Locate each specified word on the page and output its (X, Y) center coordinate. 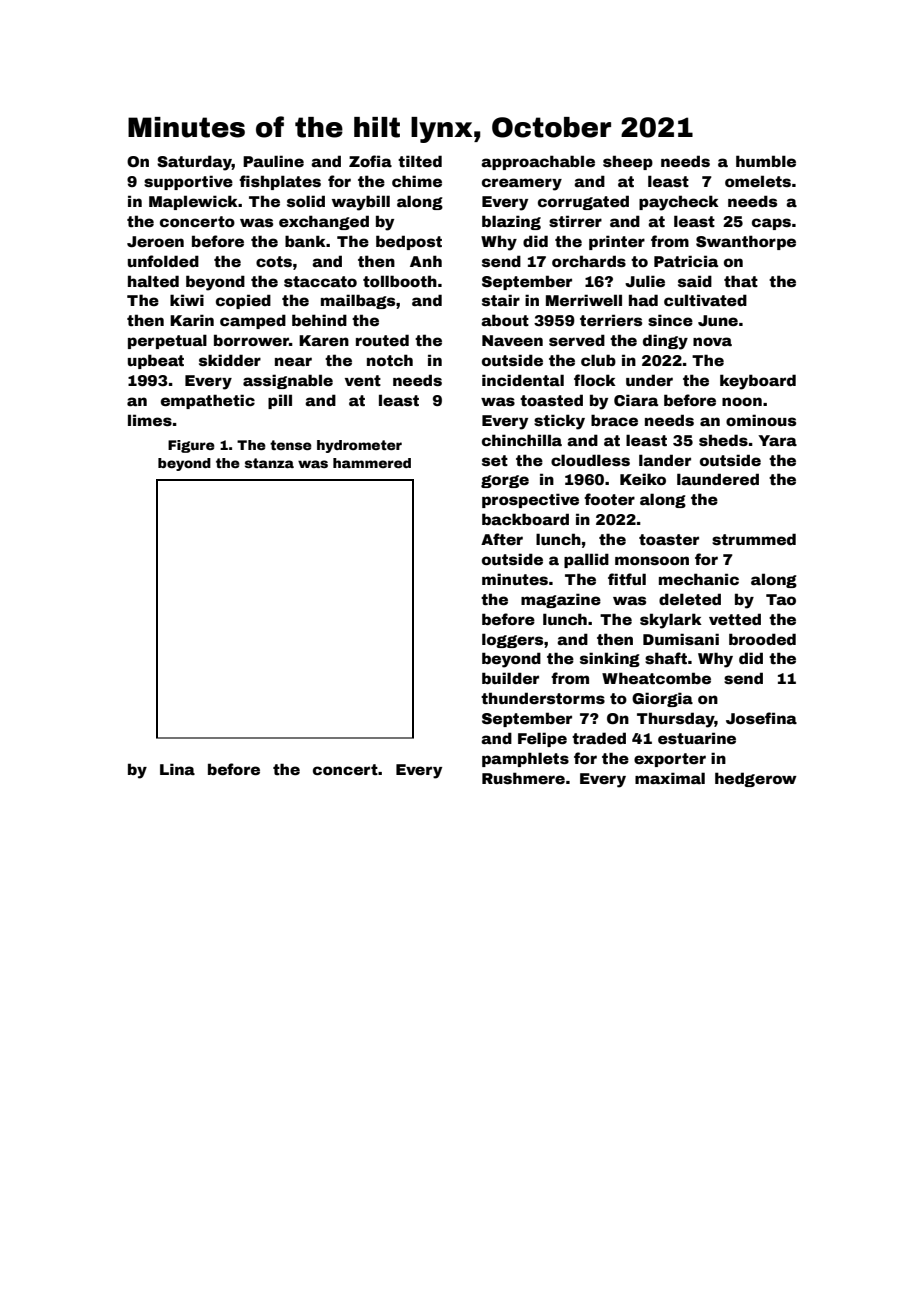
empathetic (208, 401)
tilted (420, 161)
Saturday (194, 163)
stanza (269, 463)
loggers (512, 640)
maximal (670, 778)
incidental (523, 380)
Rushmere (523, 778)
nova (712, 341)
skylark (671, 621)
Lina (177, 769)
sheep (628, 162)
